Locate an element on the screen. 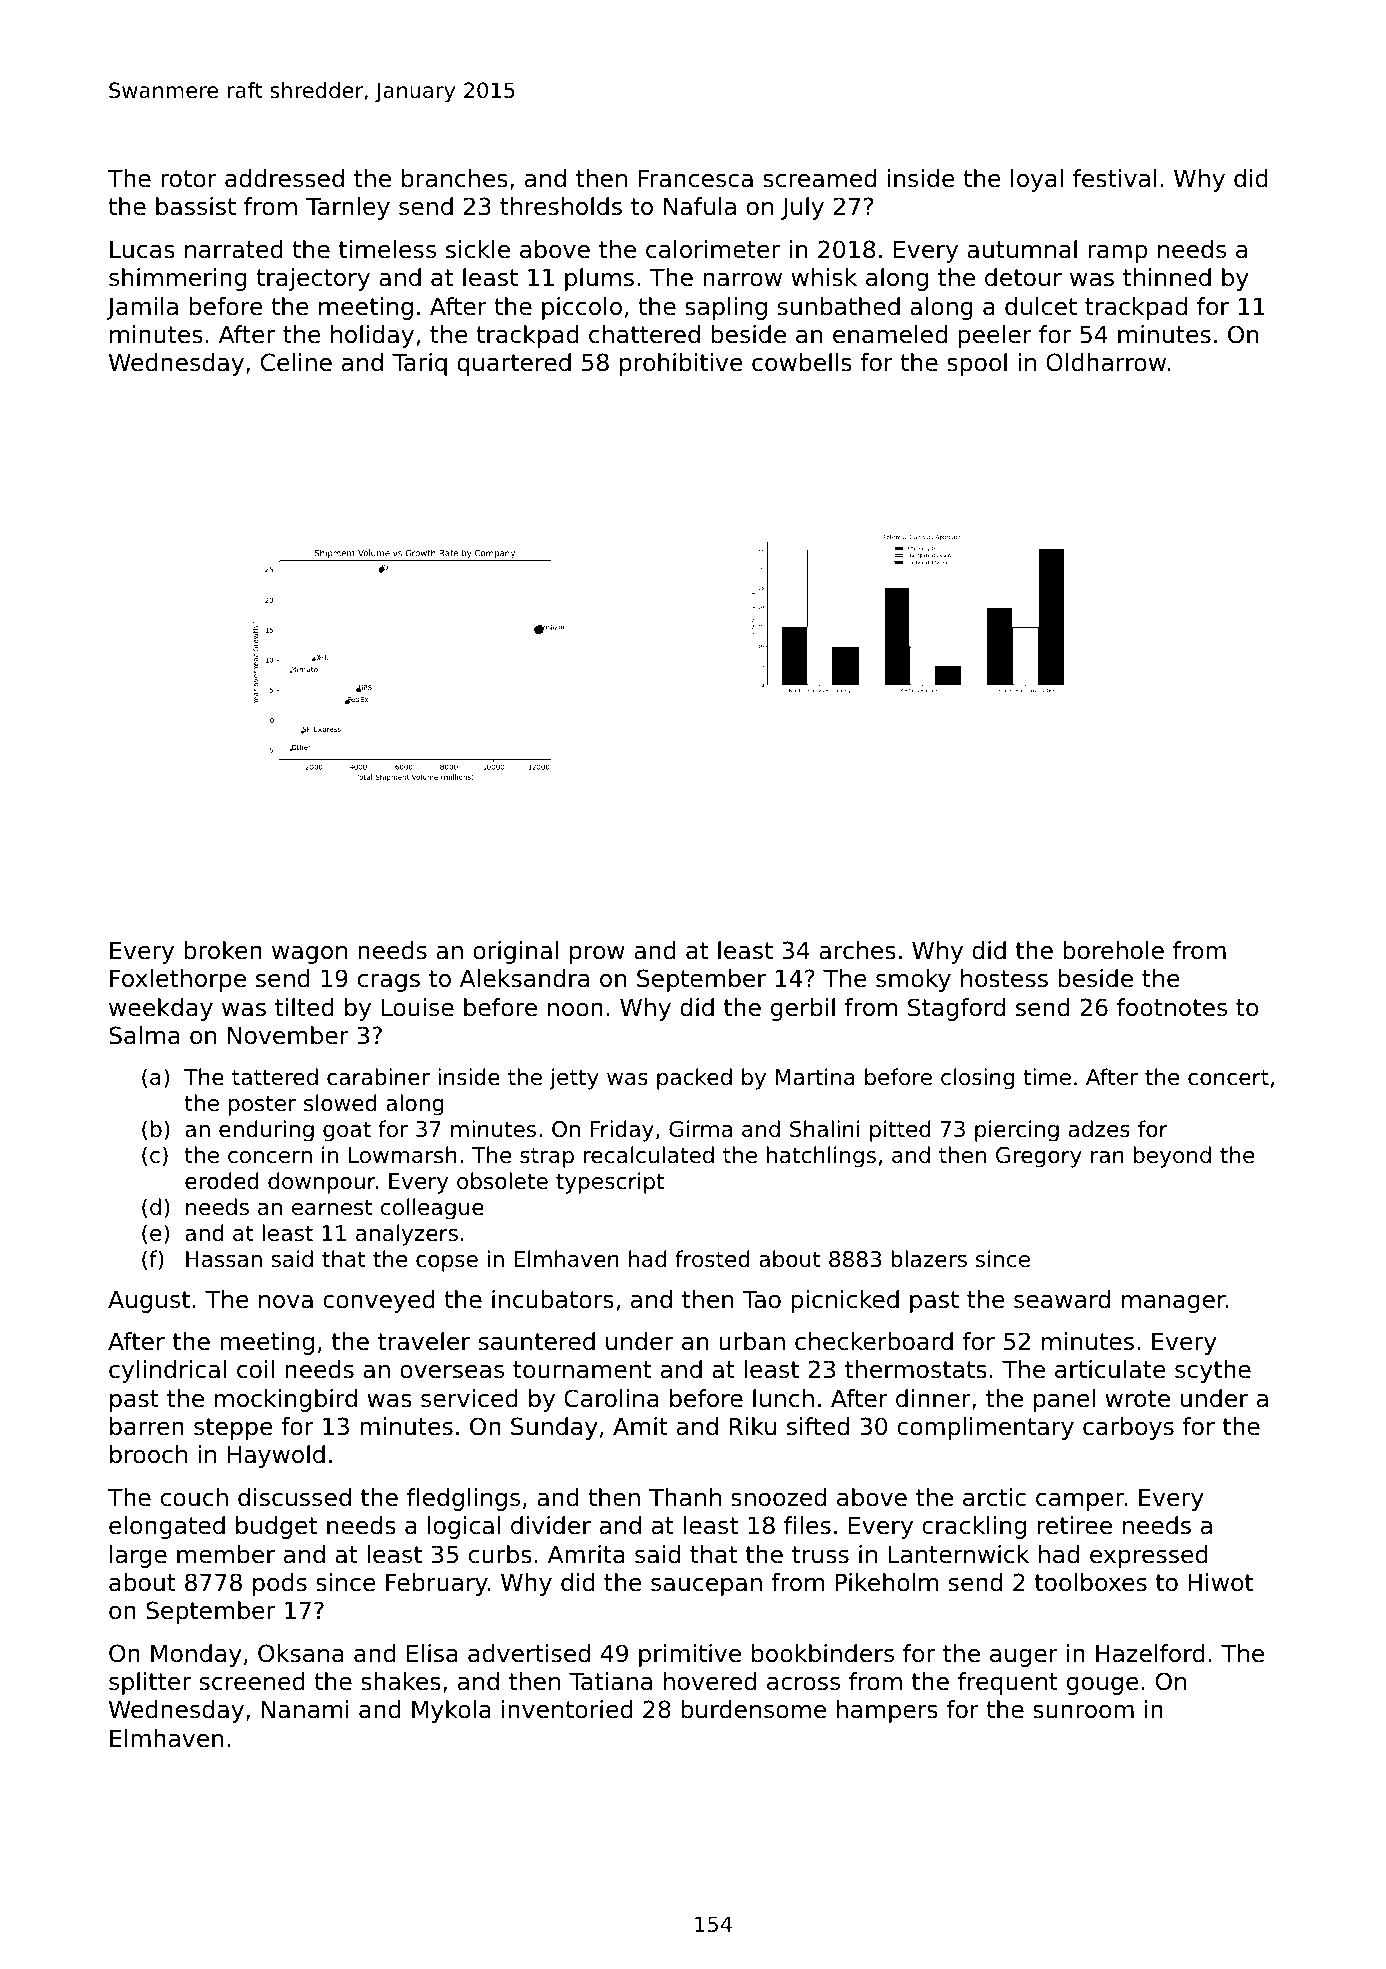 Image resolution: width=1386 pixels, height=1969 pixels. splitter is located at coordinates (150, 1683).
